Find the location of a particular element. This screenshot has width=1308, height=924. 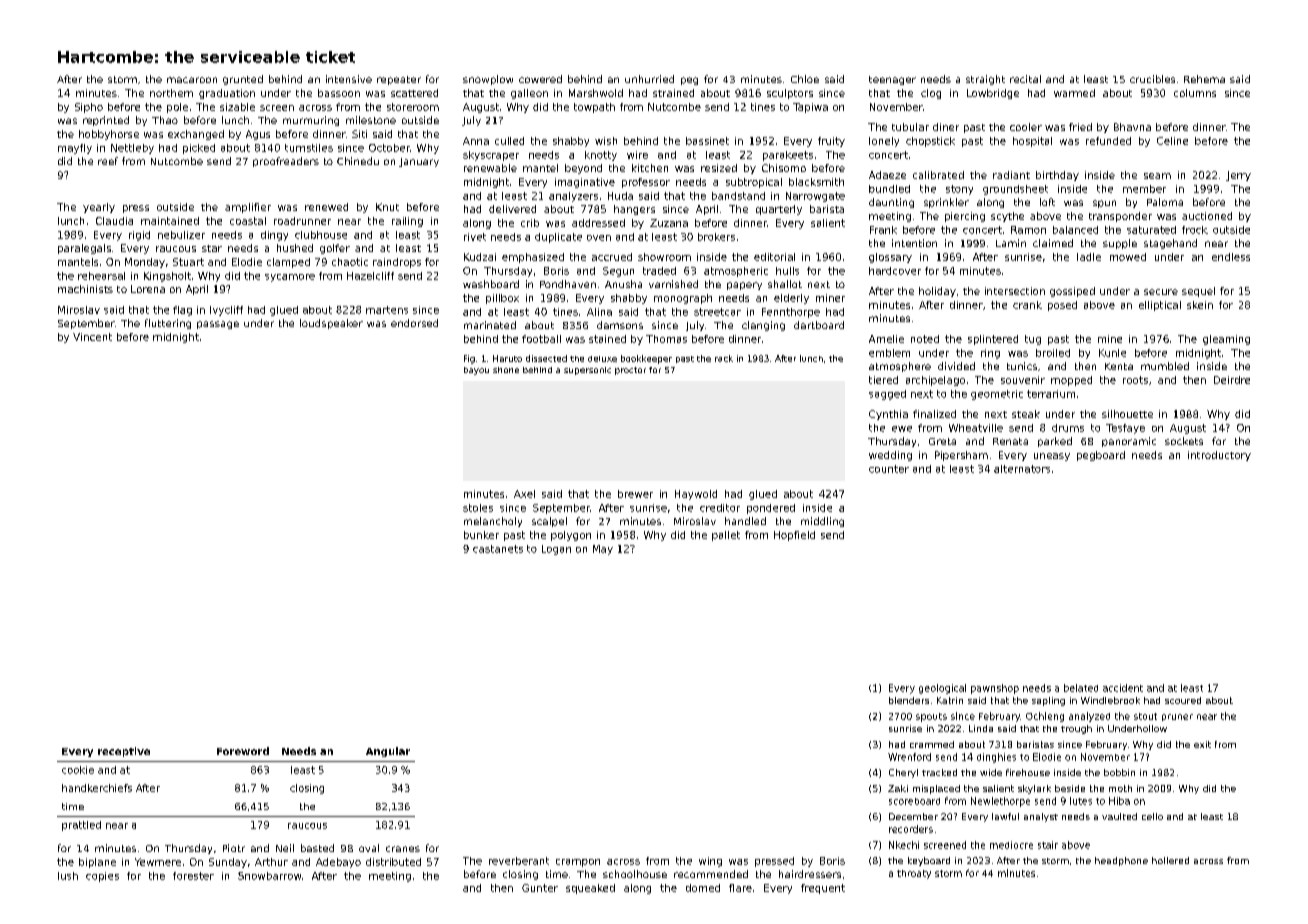

reef is located at coordinates (108, 161).
